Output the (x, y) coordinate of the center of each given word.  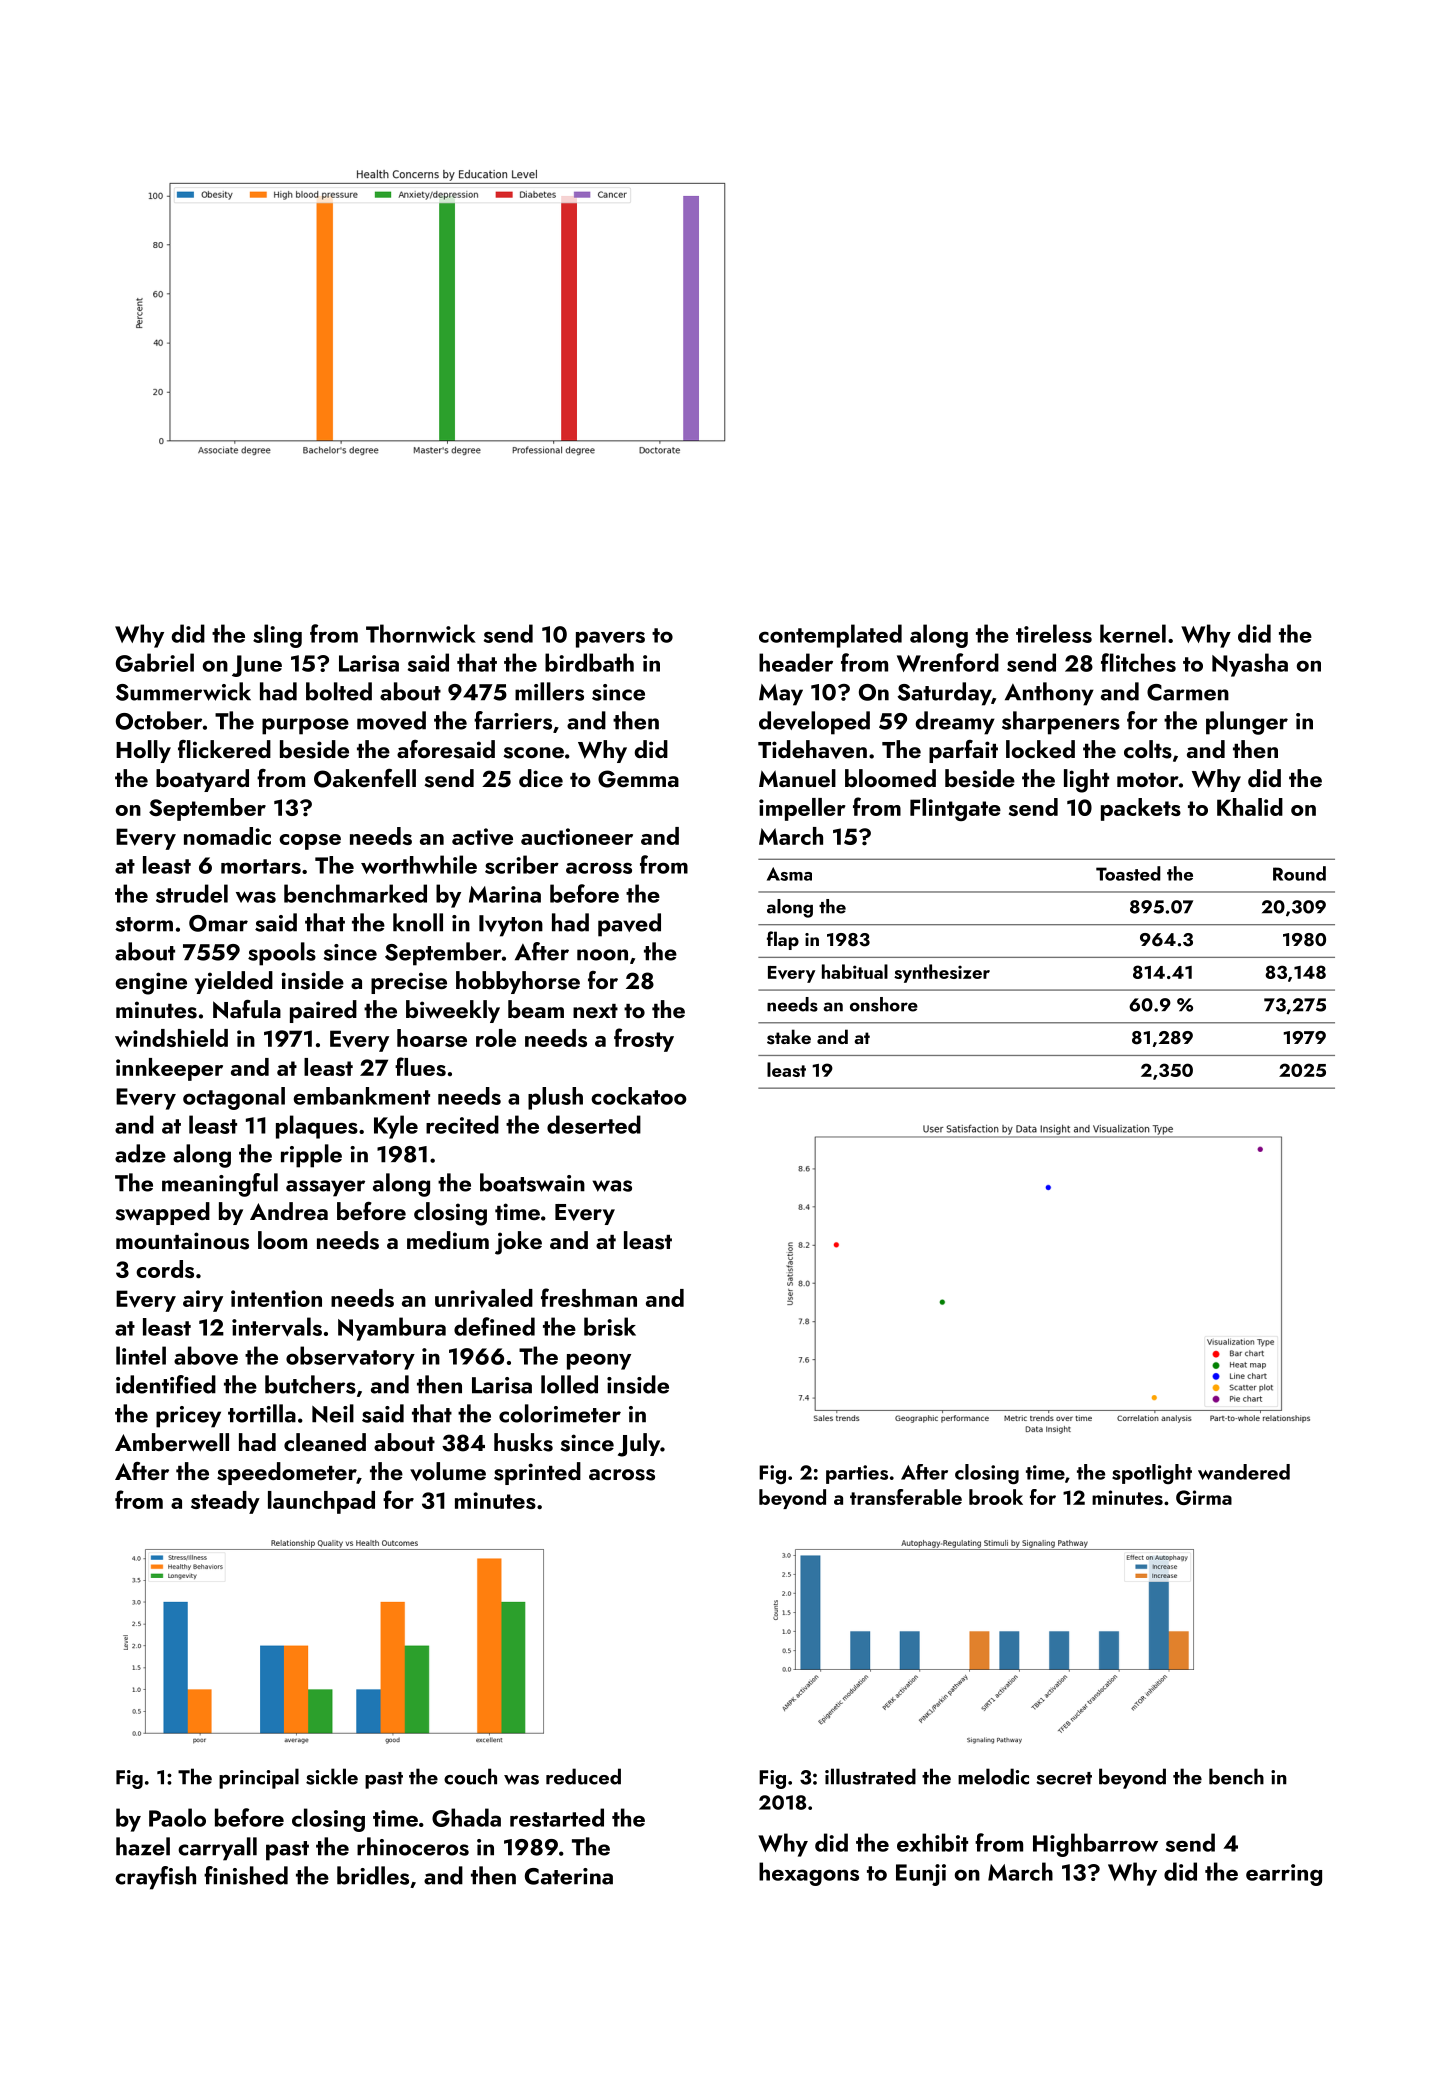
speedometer (287, 1473)
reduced (583, 1776)
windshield (171, 1038)
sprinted (537, 1473)
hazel (143, 1846)
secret (1064, 1778)
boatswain (532, 1182)
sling (277, 636)
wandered (1244, 1472)
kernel (1133, 633)
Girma (1204, 1497)
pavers (610, 639)
